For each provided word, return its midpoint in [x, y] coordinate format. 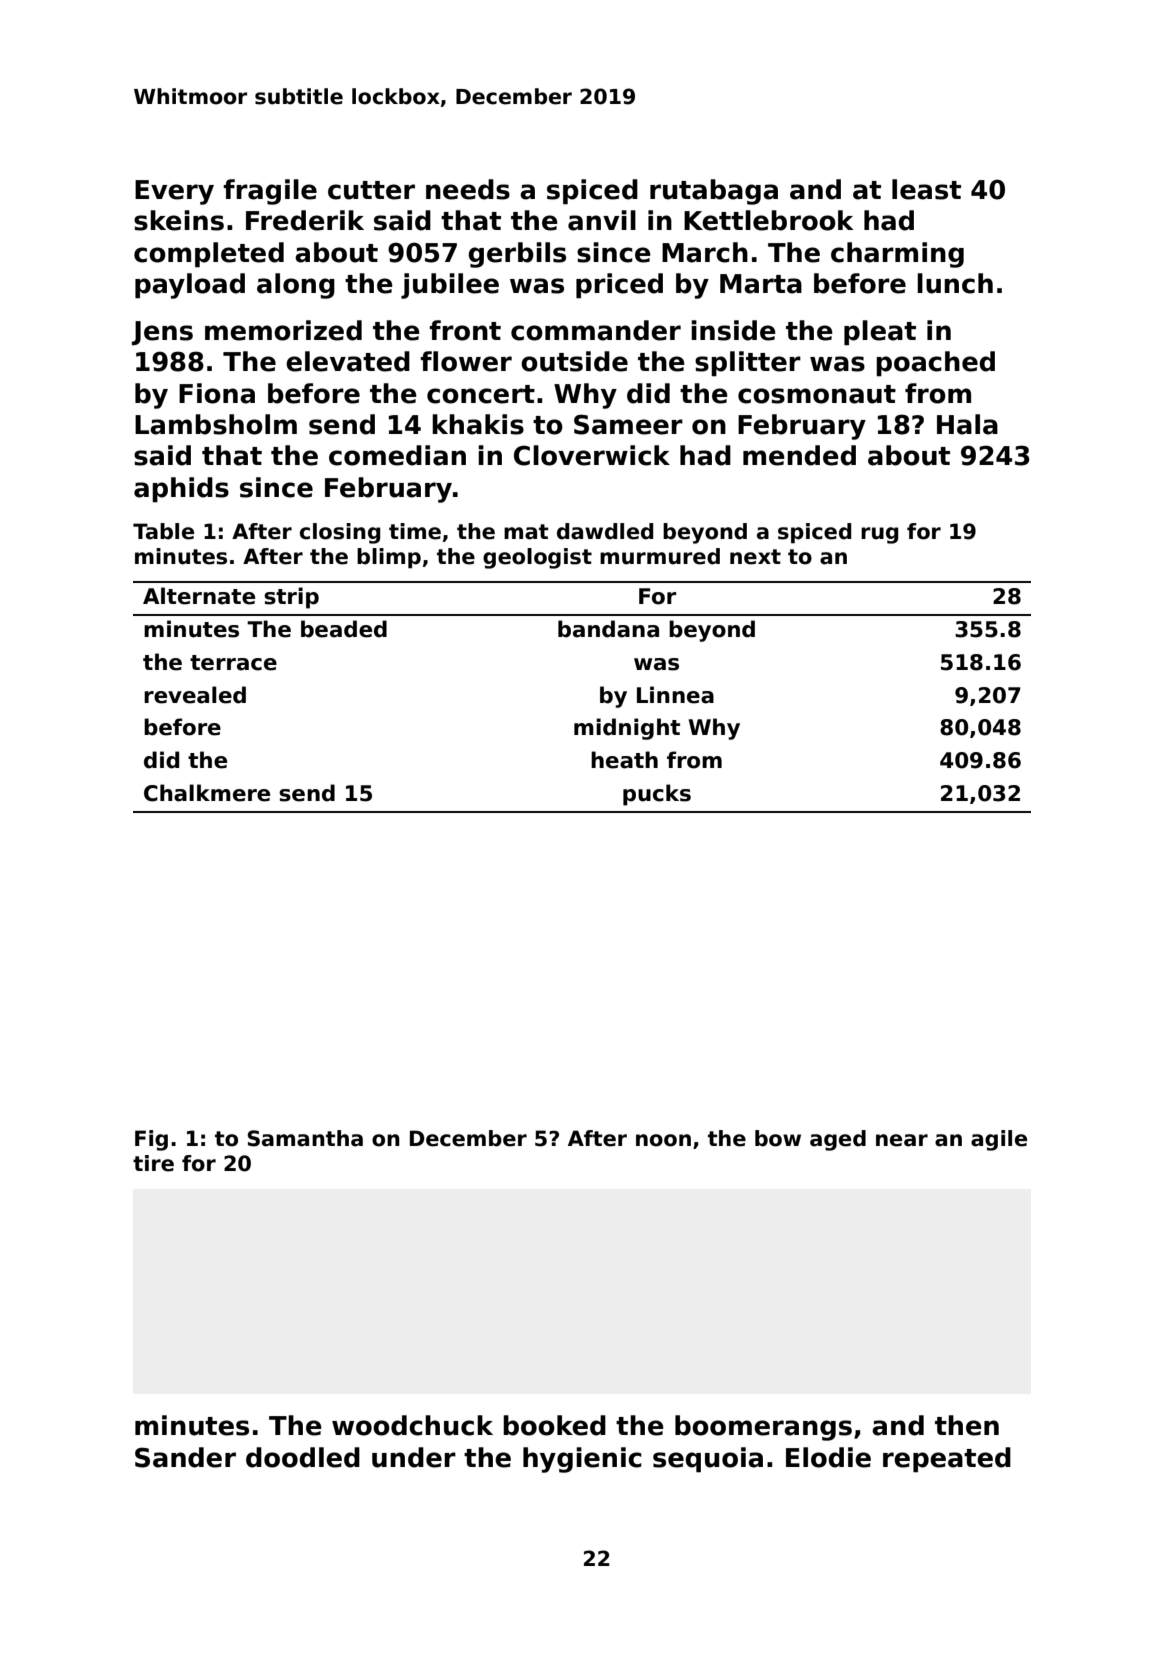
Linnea [675, 695]
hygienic [582, 1460]
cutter [371, 190]
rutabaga [714, 192]
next [755, 557]
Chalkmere [207, 793]
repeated [947, 1460]
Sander [185, 1457]
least [926, 189]
